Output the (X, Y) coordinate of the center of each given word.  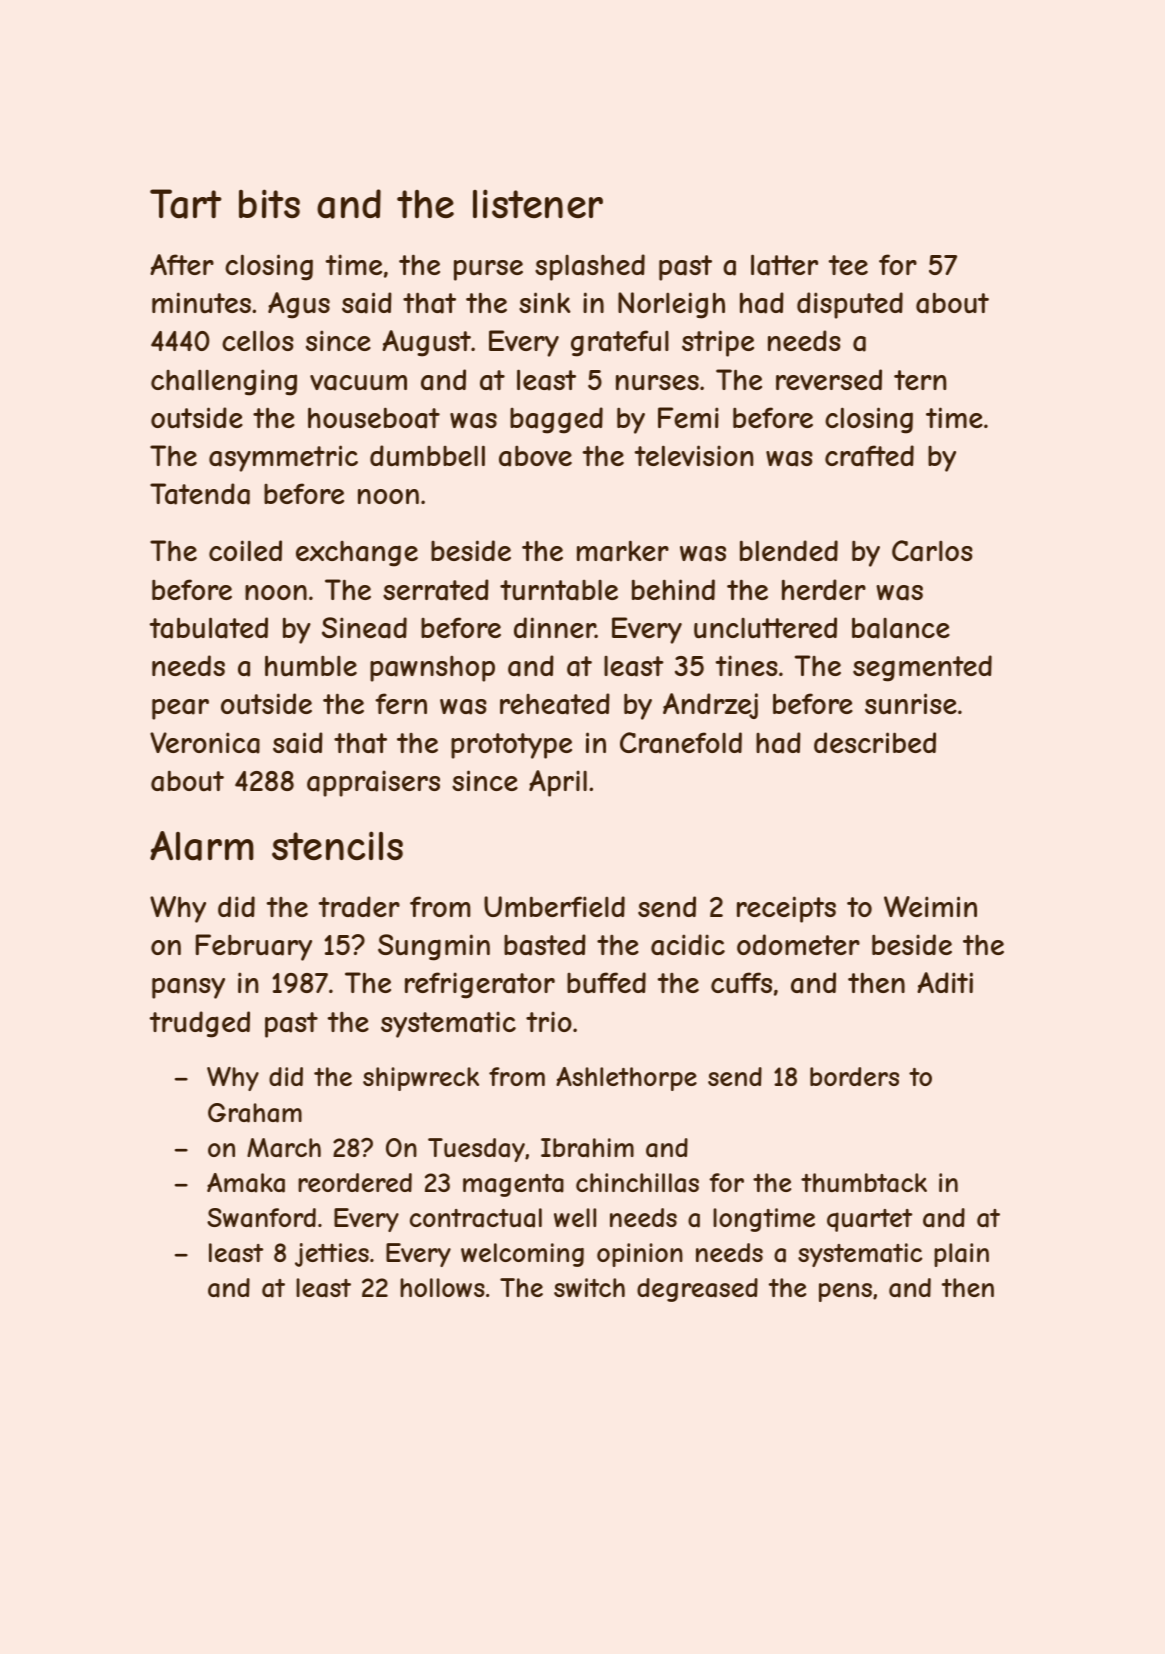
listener (538, 203)
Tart (186, 204)
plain (961, 1255)
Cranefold (681, 743)
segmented (922, 668)
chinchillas (637, 1183)
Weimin (930, 906)
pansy (188, 988)
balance (901, 628)
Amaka (246, 1183)
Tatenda (200, 494)
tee (848, 265)
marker (623, 551)
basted (545, 945)
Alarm (202, 846)
